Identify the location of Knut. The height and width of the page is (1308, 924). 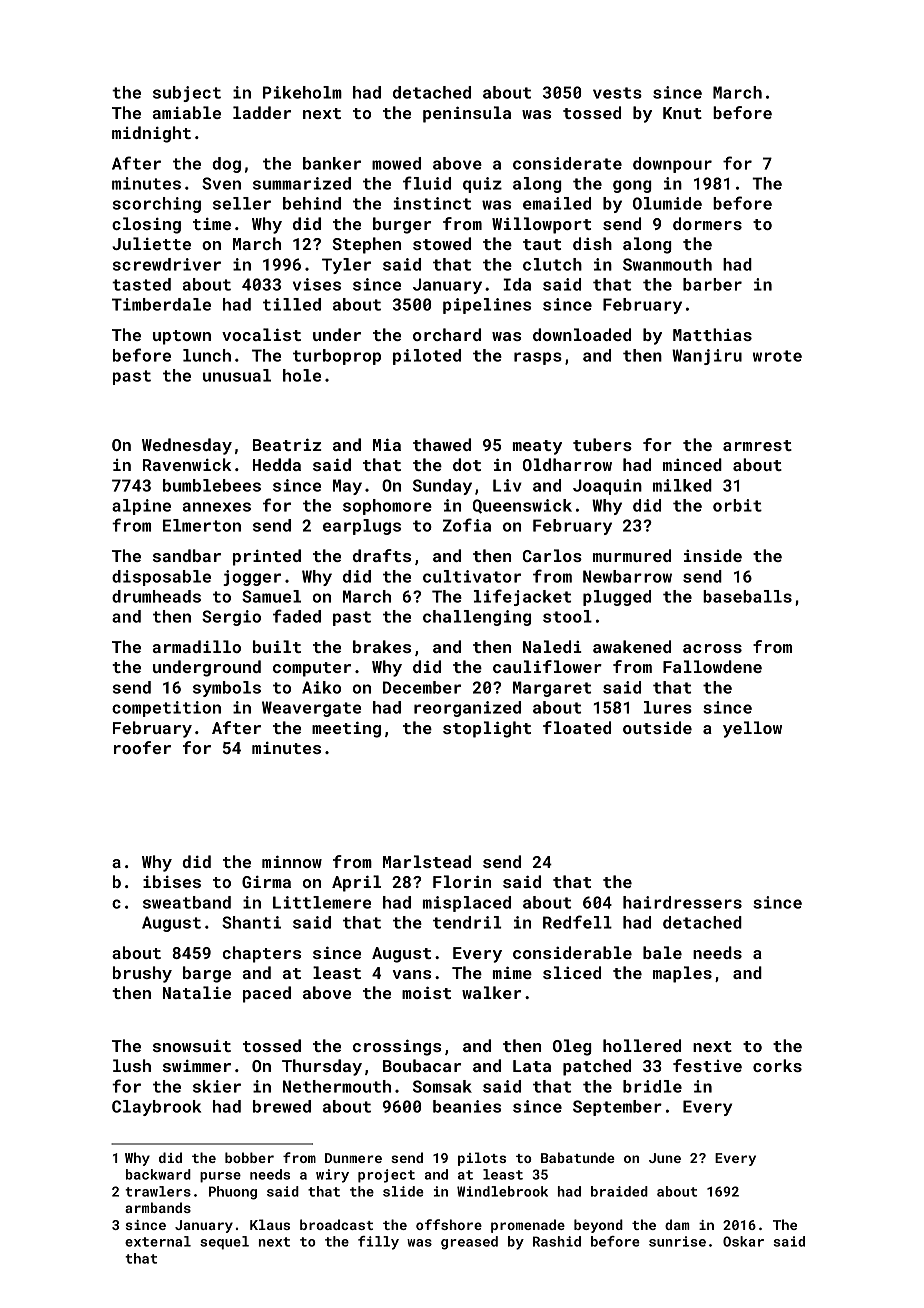
(682, 113).
